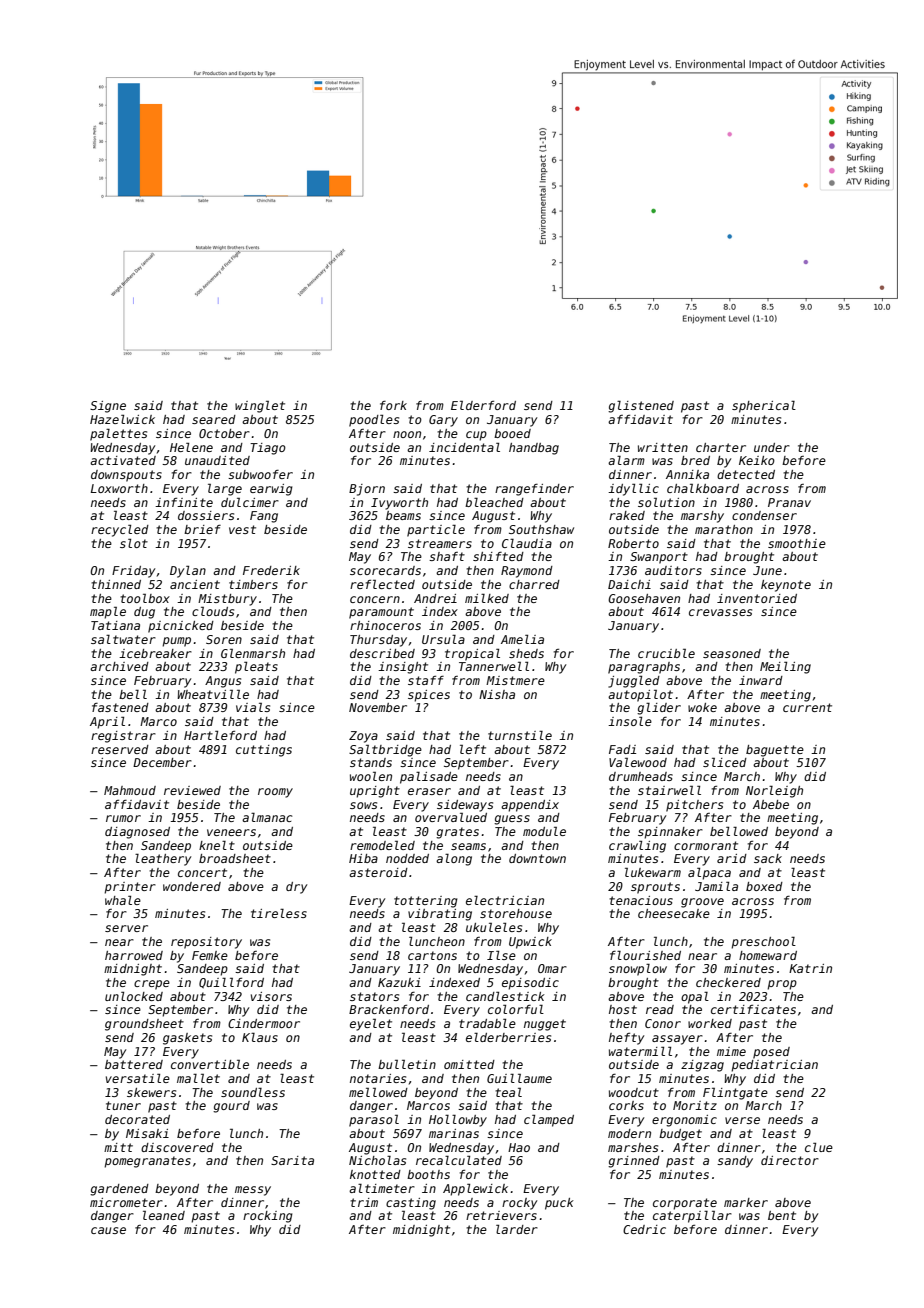 The width and height of the image is (924, 1308). I want to click on versatile, so click(138, 1078).
